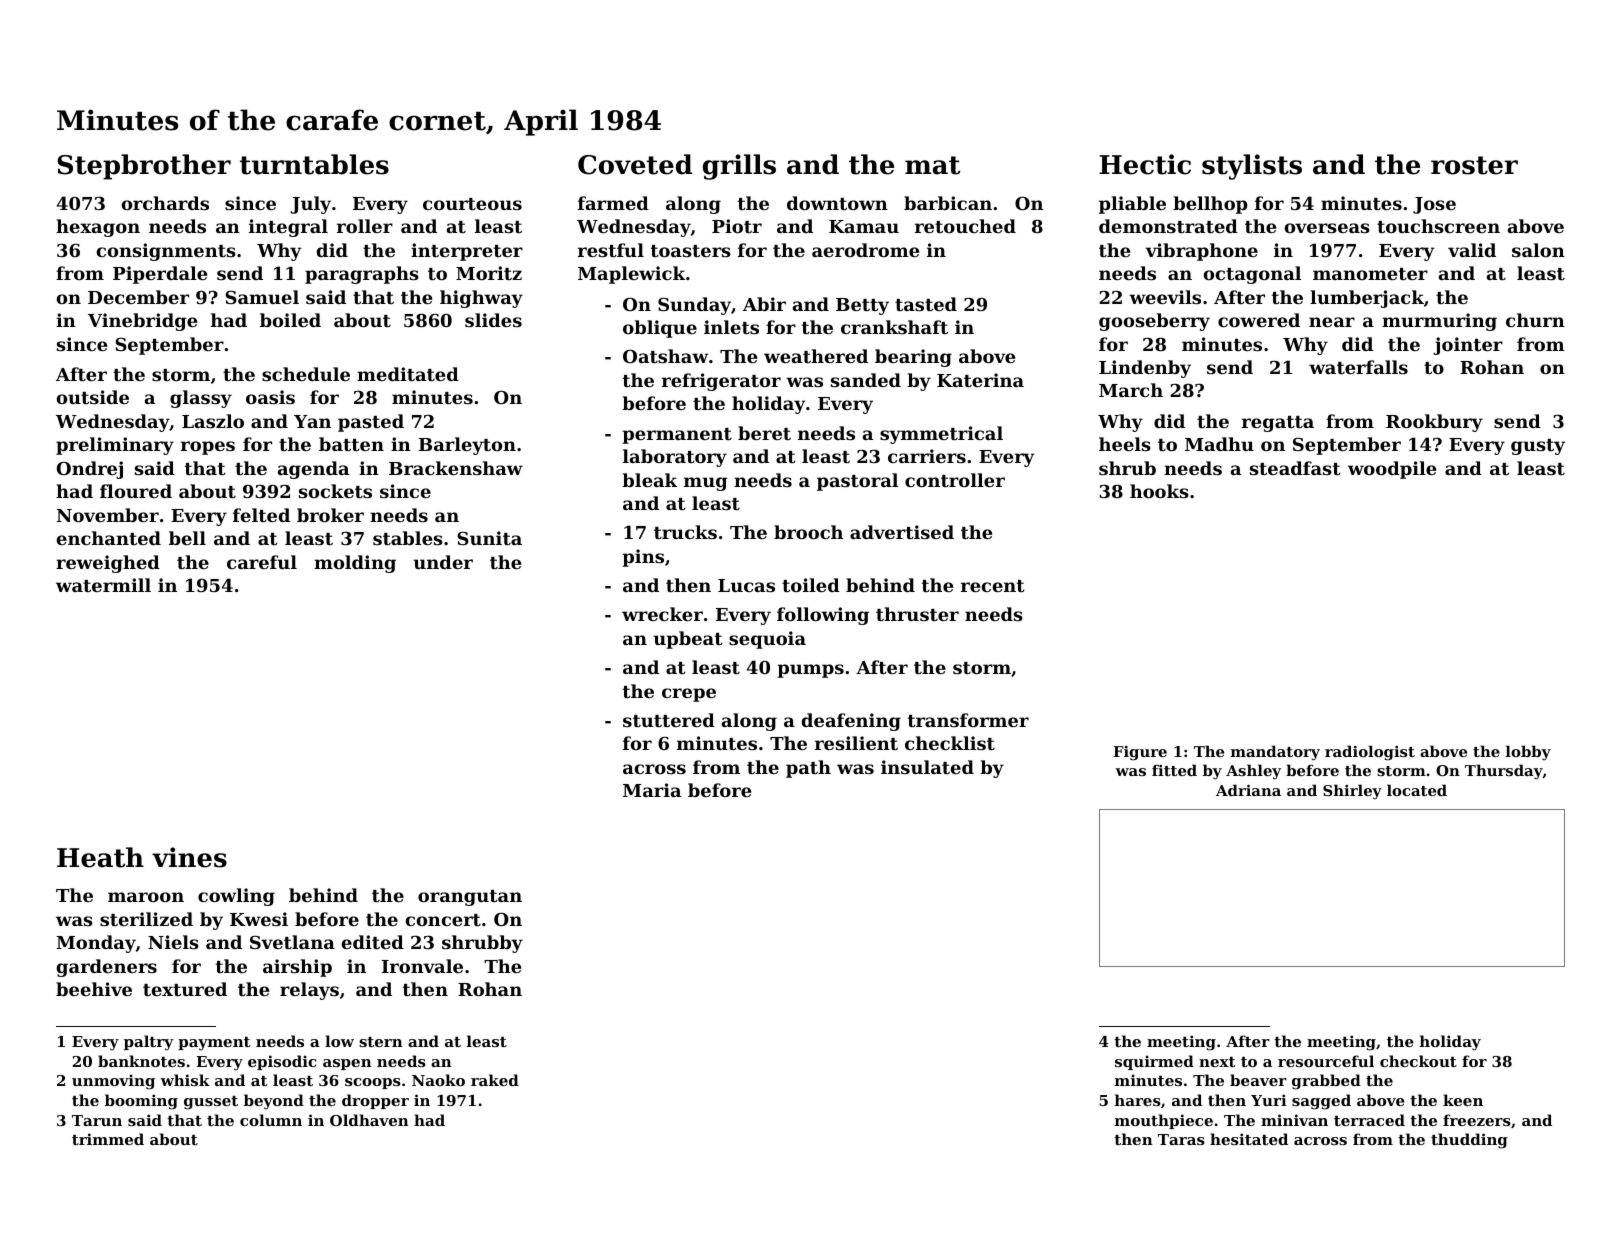 Image resolution: width=1621 pixels, height=1252 pixels. What do you see at coordinates (649, 480) in the page?
I see `bleak` at bounding box center [649, 480].
